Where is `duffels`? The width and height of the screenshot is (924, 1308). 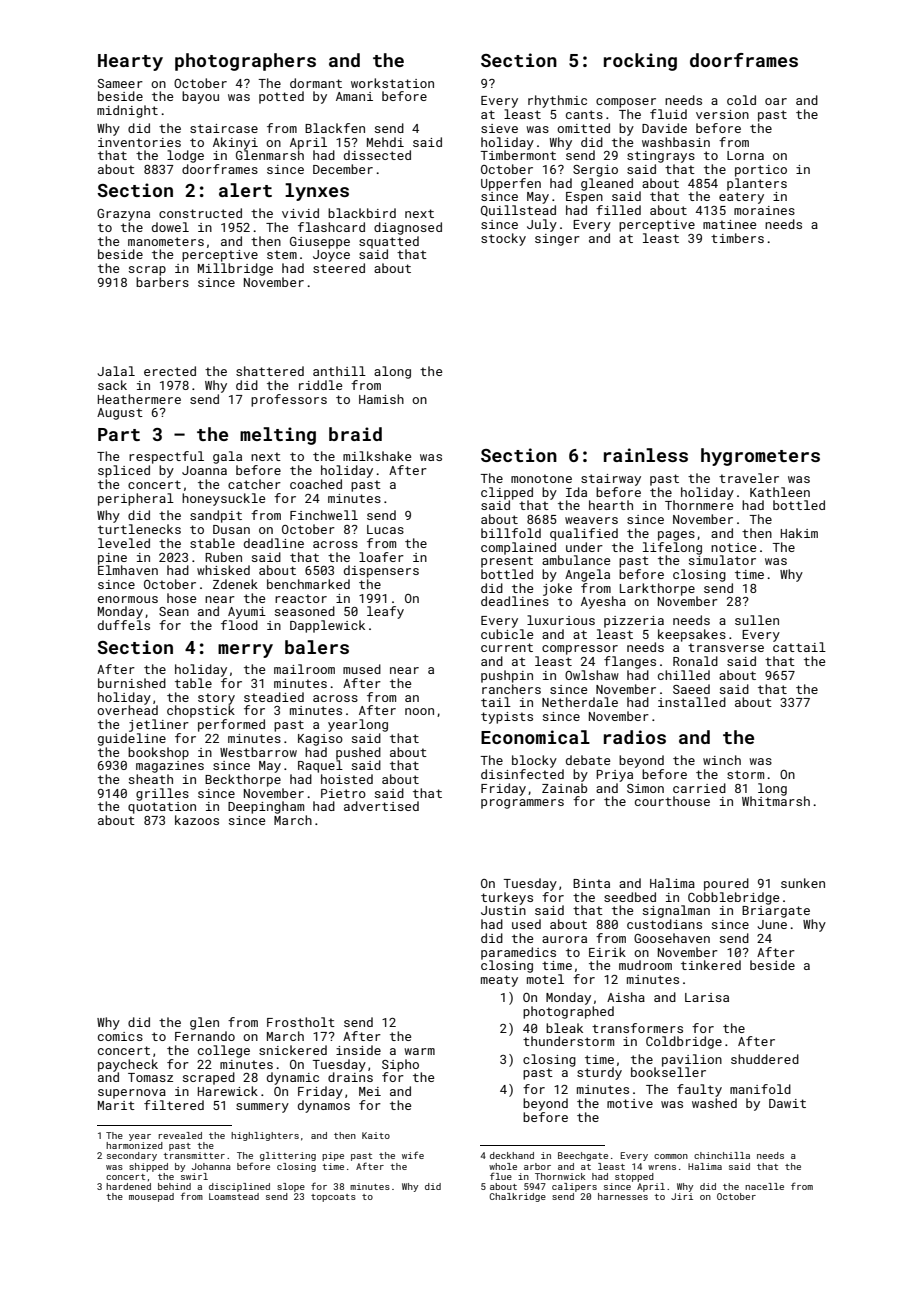 duffels is located at coordinates (124, 625).
